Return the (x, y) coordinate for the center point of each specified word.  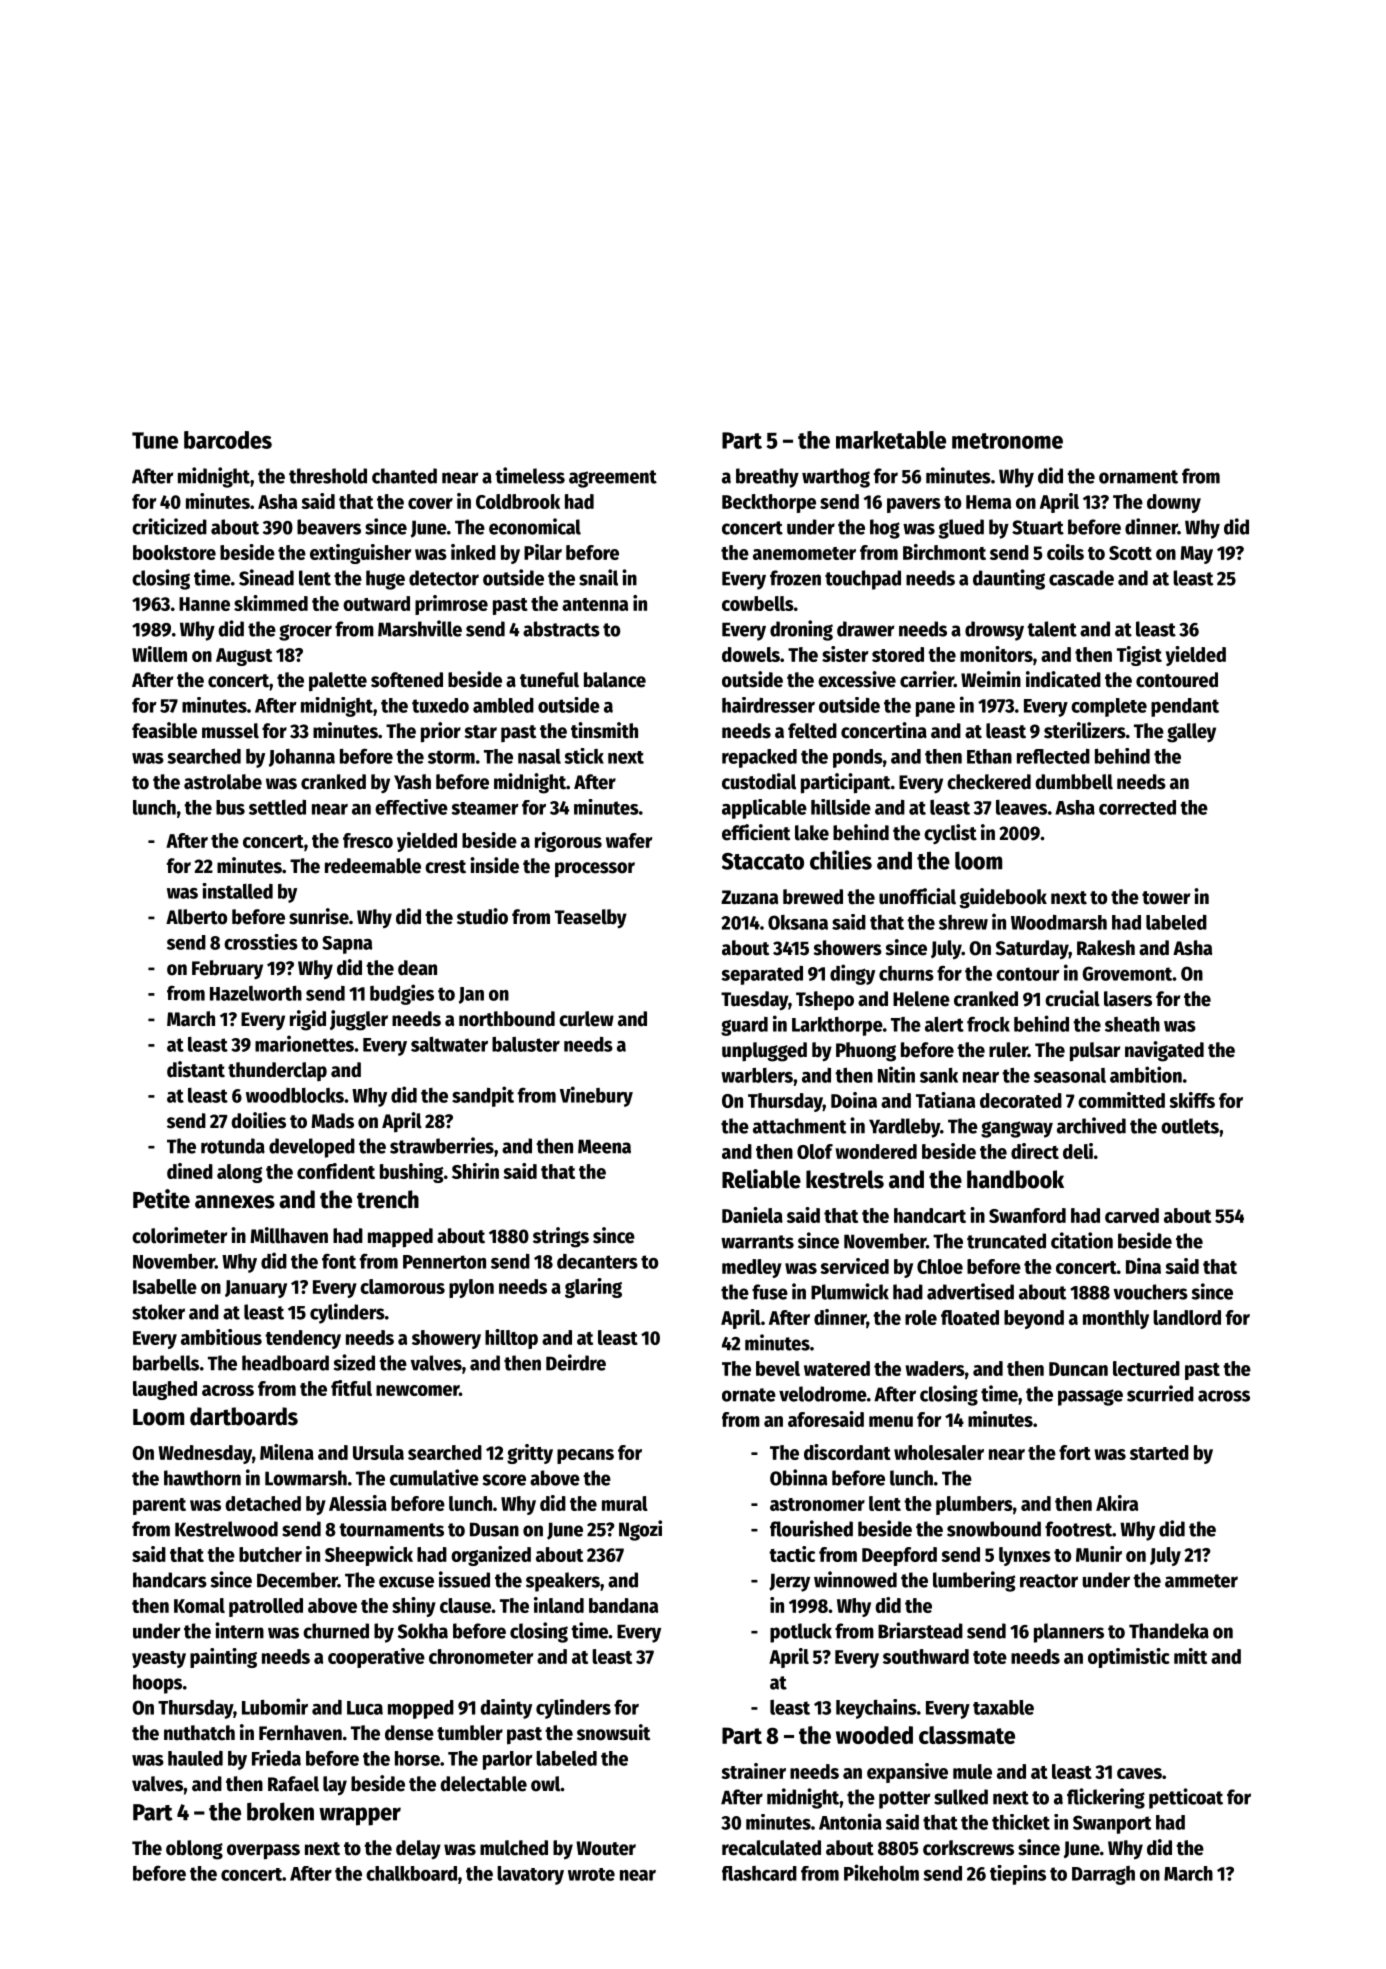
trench (388, 1199)
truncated (1006, 1241)
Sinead (266, 577)
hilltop (511, 1339)
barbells (166, 1363)
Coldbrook (518, 501)
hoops (157, 1684)
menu (891, 1421)
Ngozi (640, 1530)
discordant (847, 1452)
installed (237, 891)
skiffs (1192, 1100)
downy (1174, 503)
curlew (586, 1019)
